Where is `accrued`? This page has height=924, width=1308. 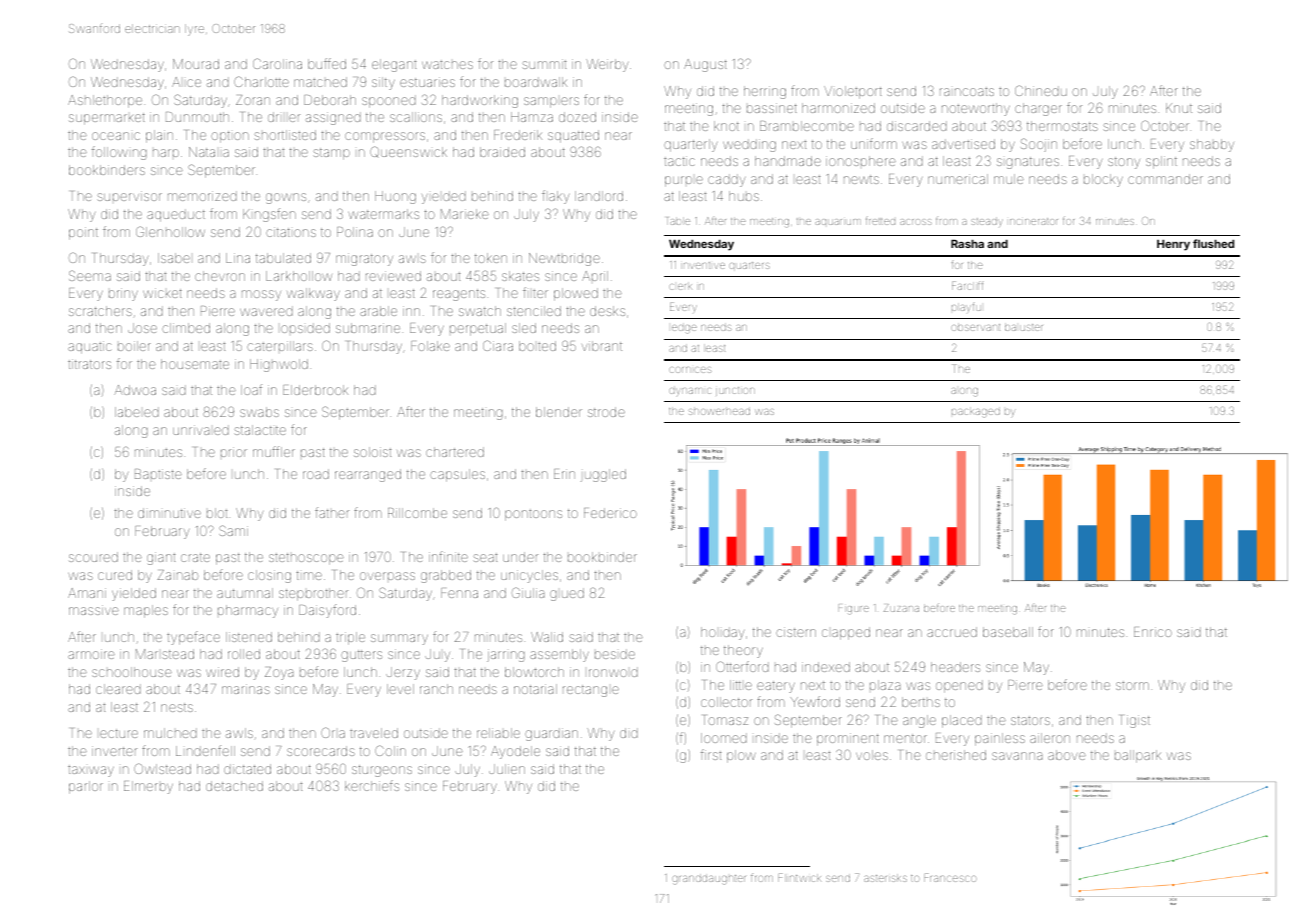 accrued is located at coordinates (952, 632).
